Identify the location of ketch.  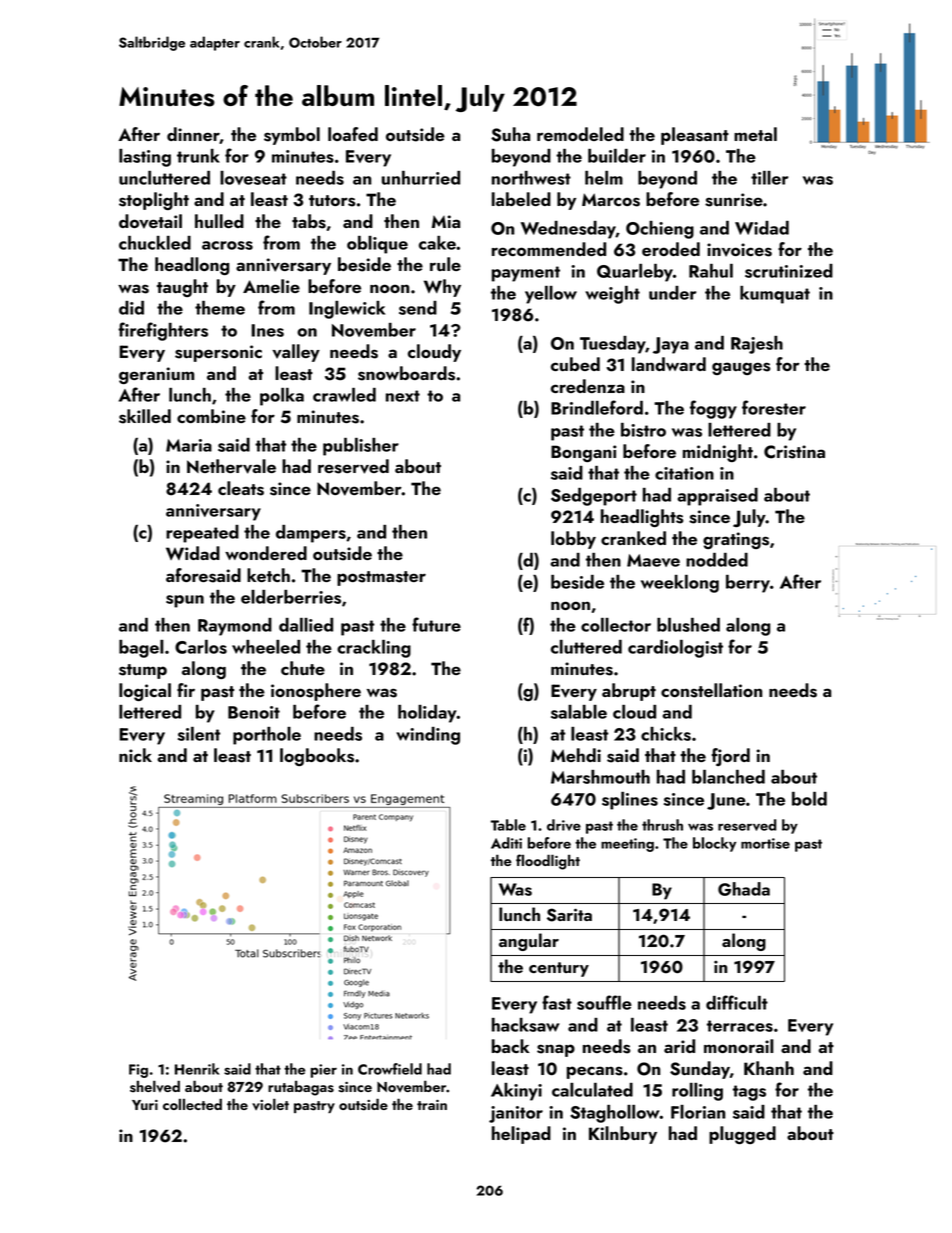
(268, 575).
